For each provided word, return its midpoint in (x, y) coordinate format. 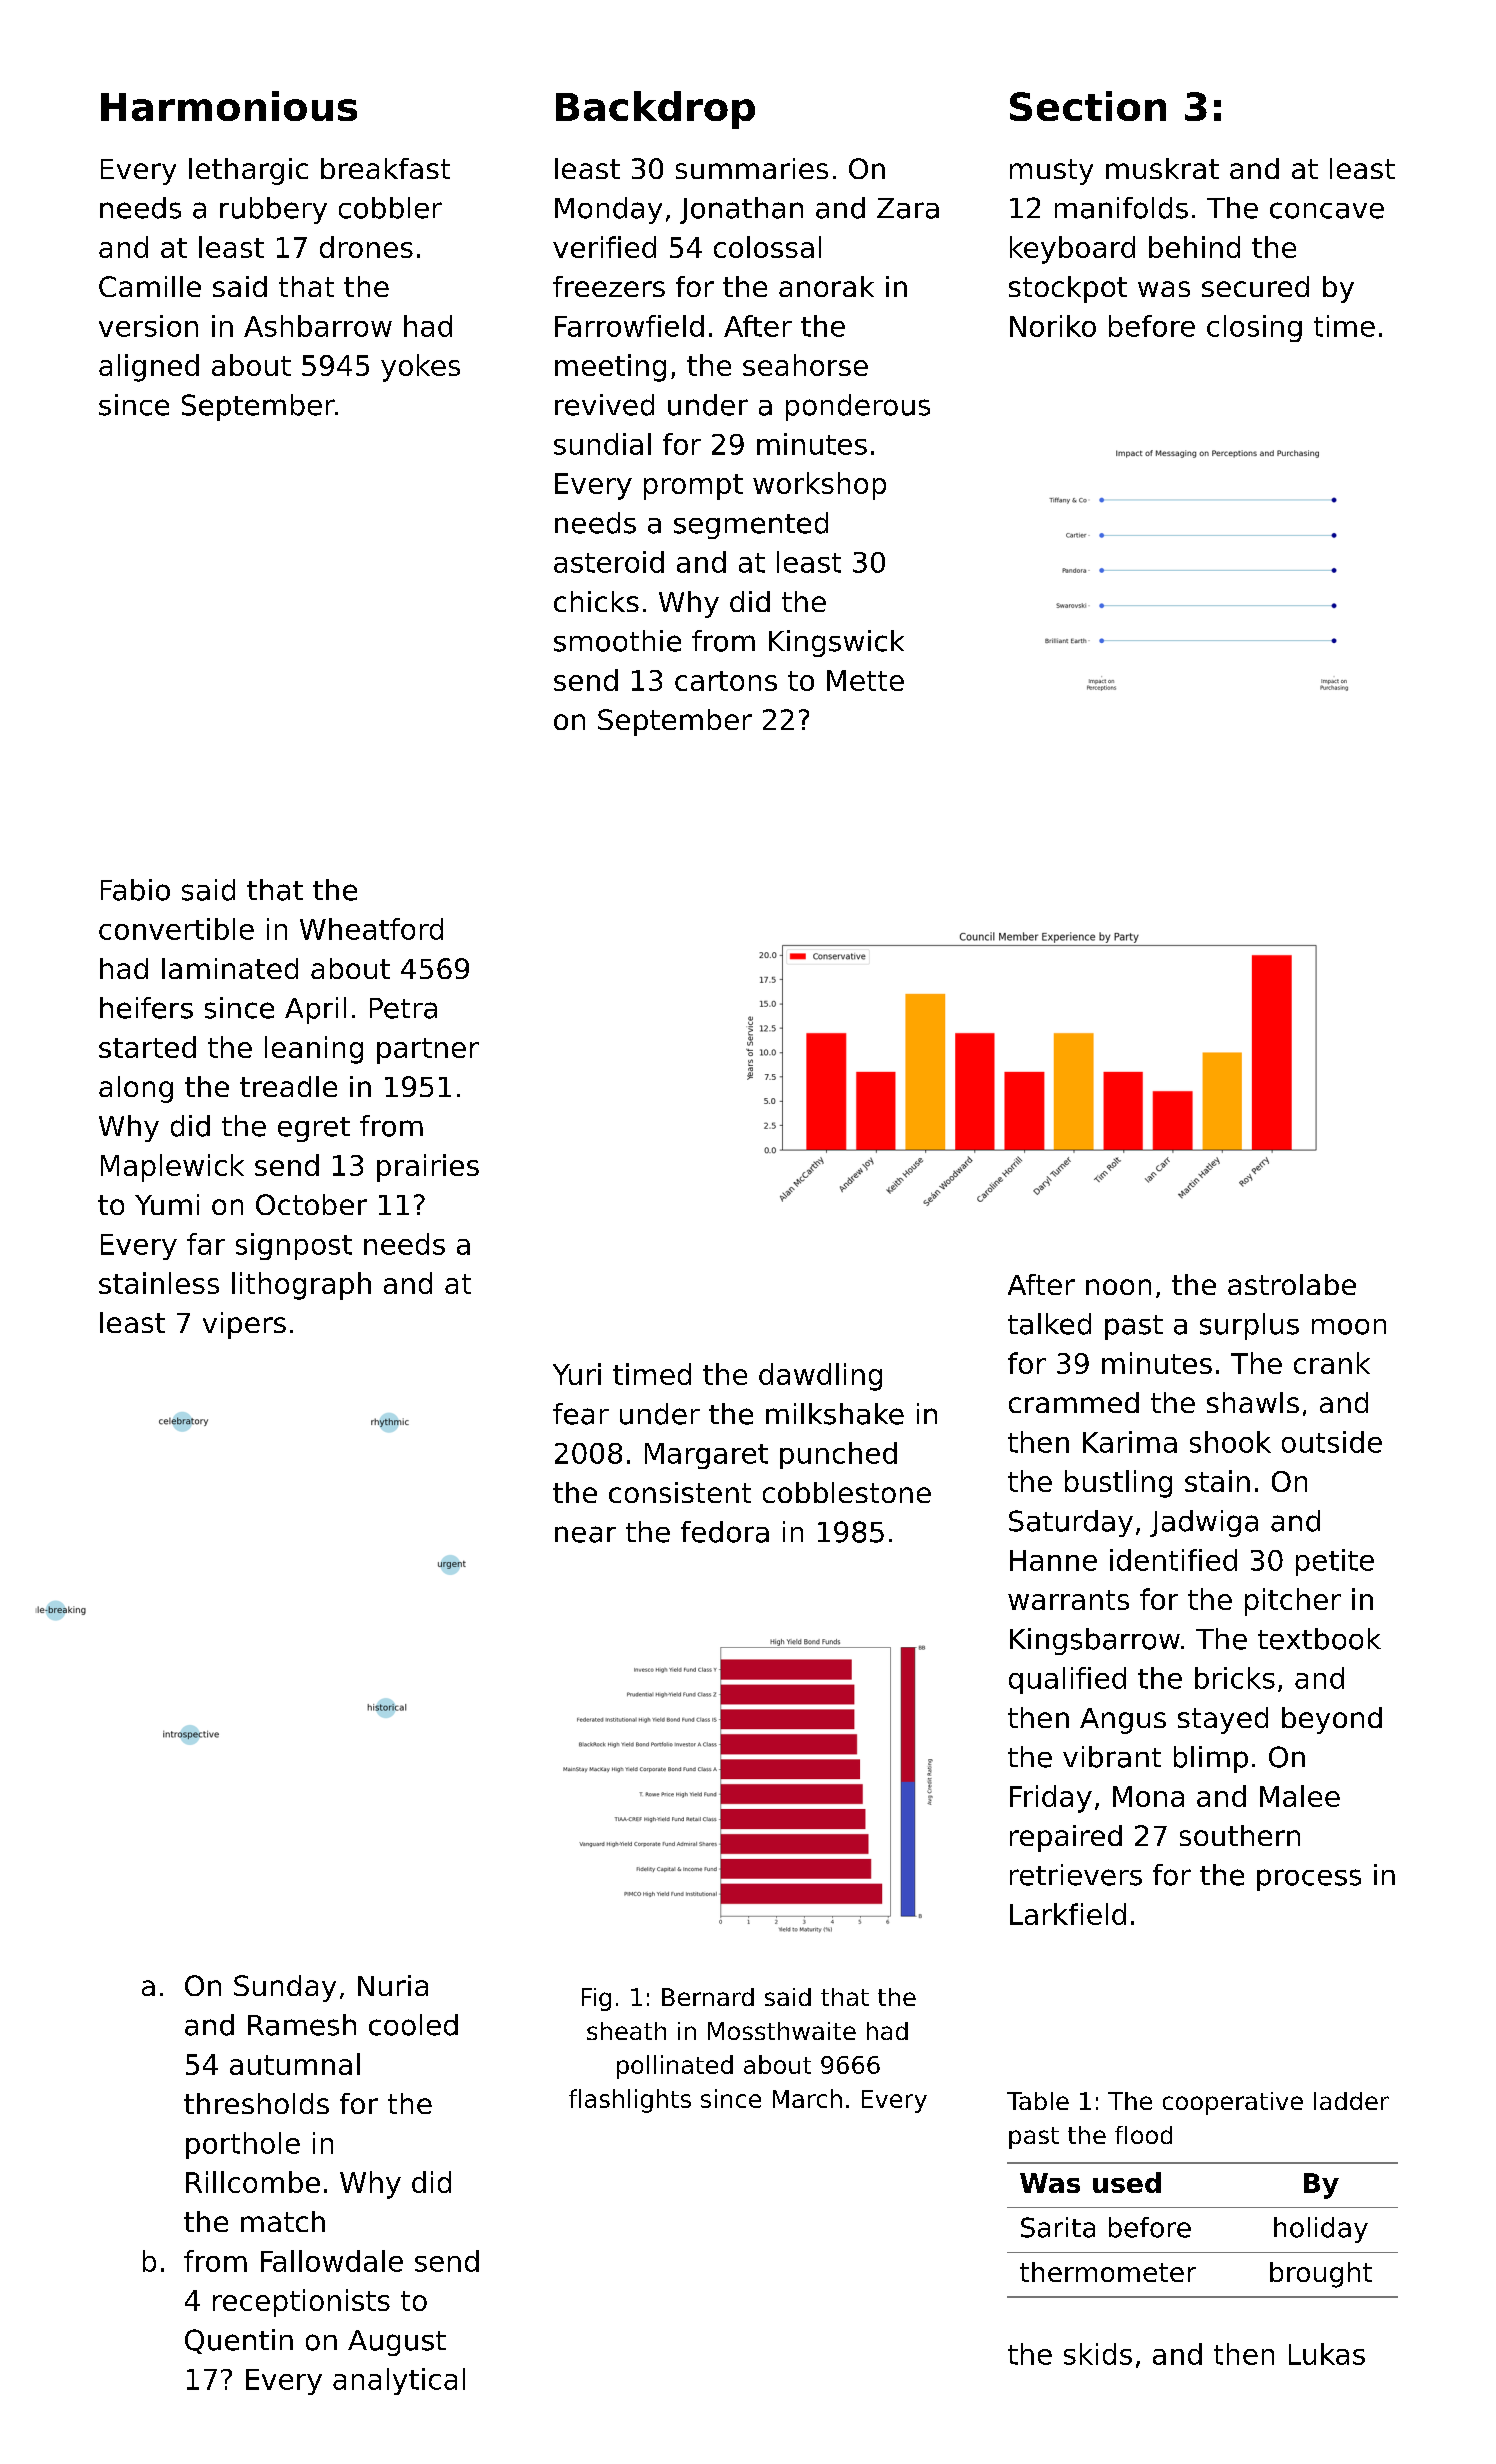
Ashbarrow (318, 326)
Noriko (1053, 326)
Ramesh (302, 2025)
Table (1038, 2101)
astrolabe (1292, 1284)
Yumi (167, 1204)
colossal (767, 247)
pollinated (675, 2067)
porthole (243, 2145)
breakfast (385, 168)
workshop (819, 486)
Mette (865, 680)
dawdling (820, 1377)
